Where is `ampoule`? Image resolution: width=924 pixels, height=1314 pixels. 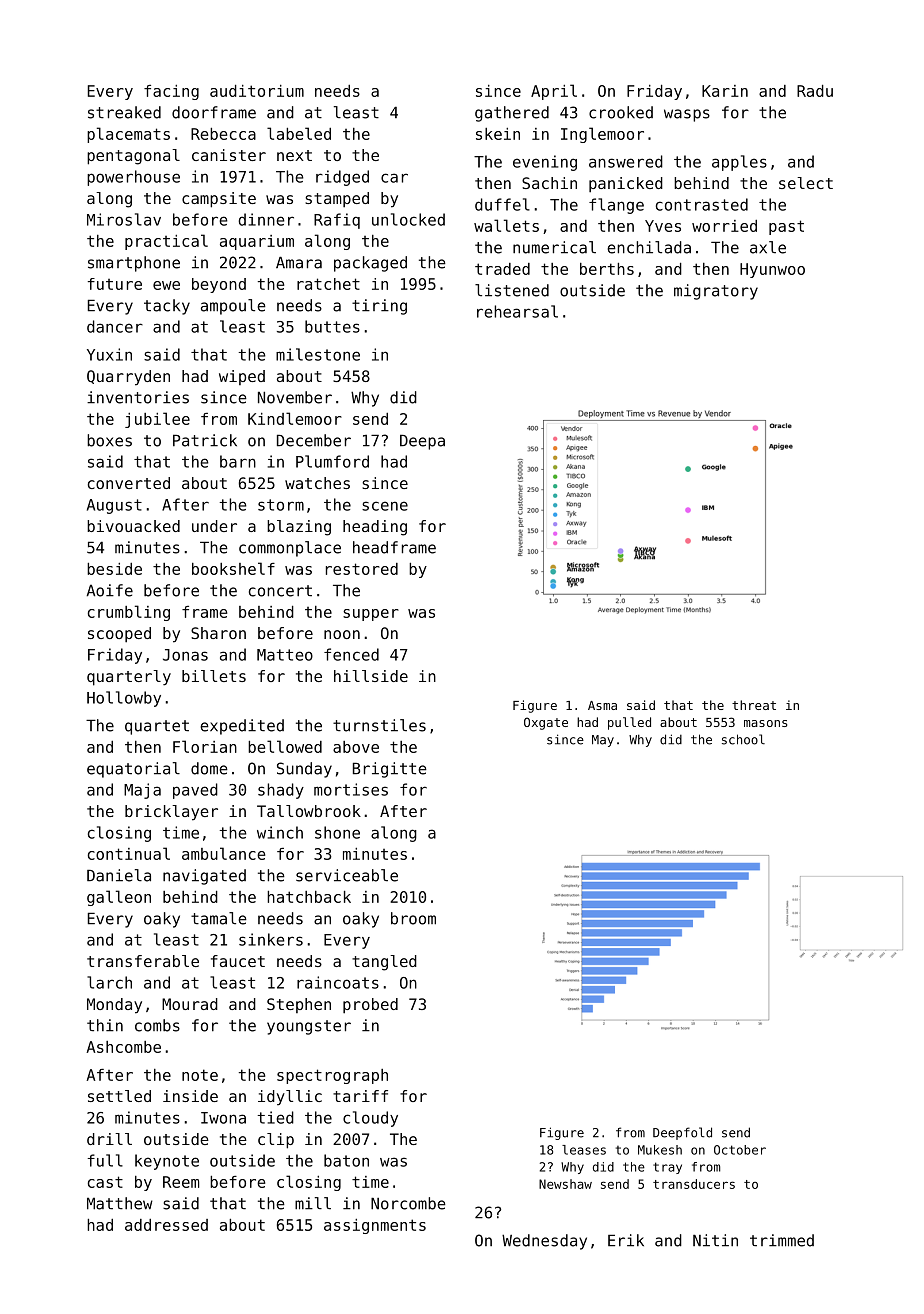
ampoule is located at coordinates (233, 307).
